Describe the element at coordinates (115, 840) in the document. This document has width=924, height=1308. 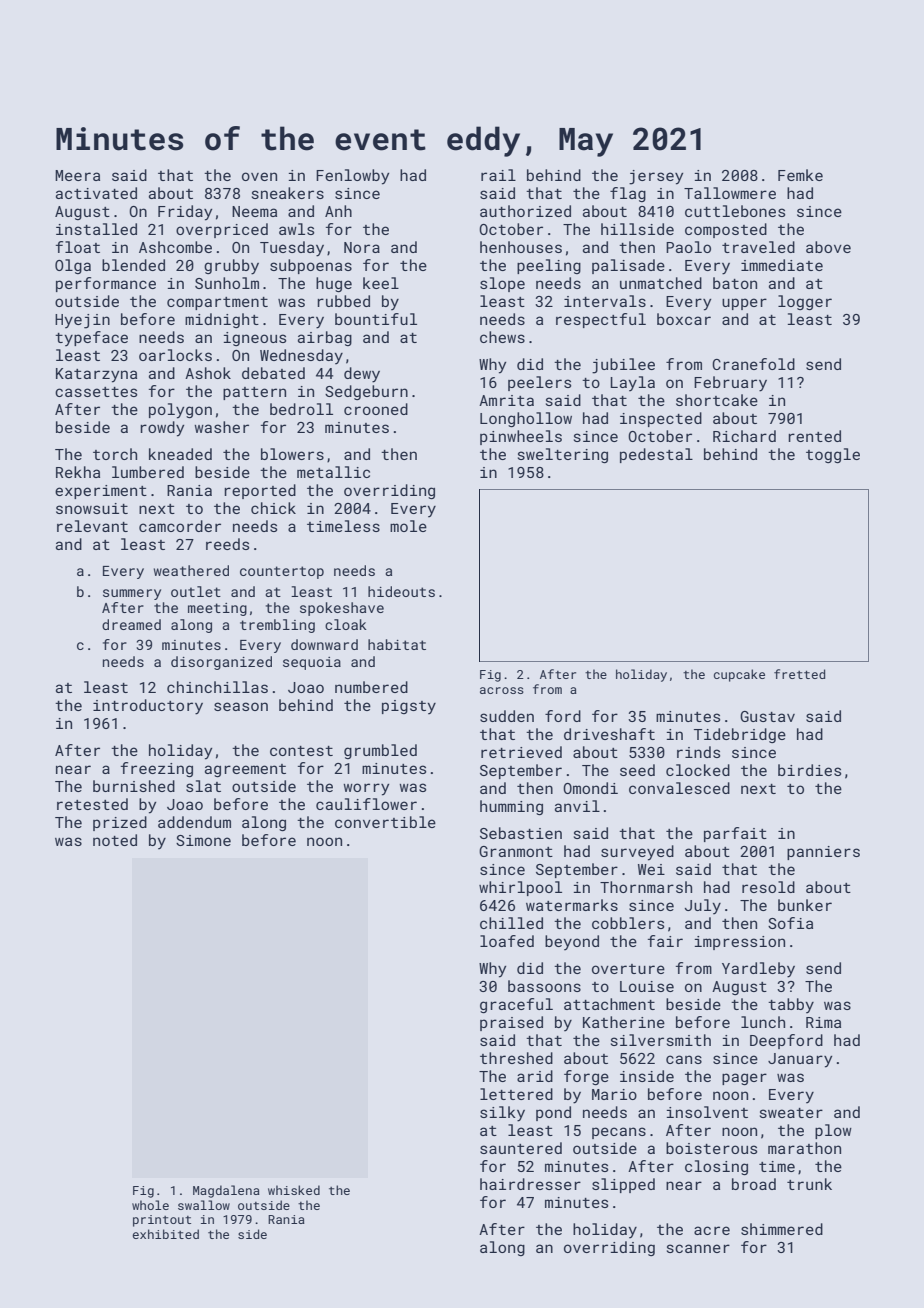
I see `noted` at that location.
